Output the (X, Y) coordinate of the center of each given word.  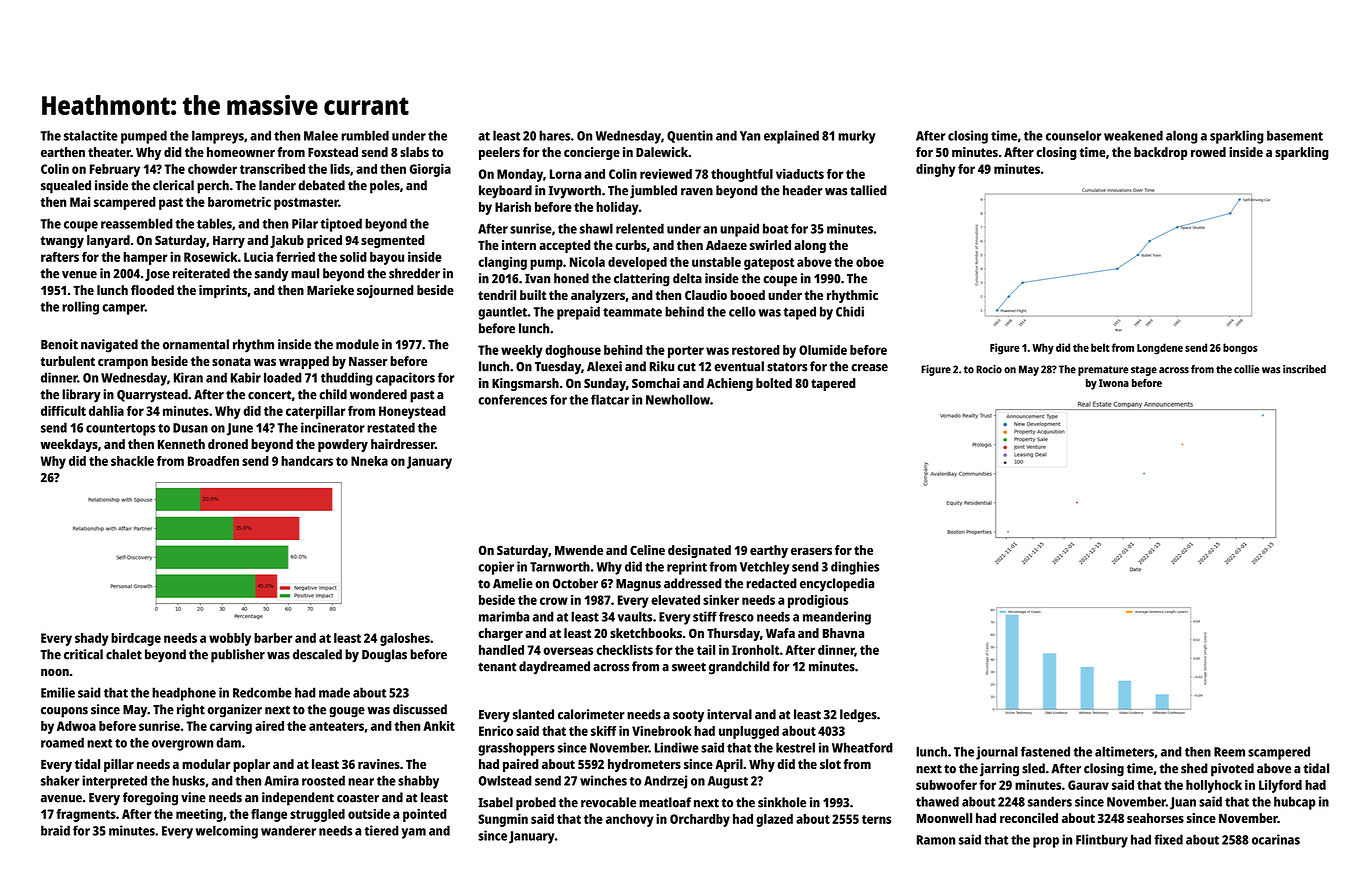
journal (997, 753)
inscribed (1304, 369)
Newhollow (678, 399)
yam (414, 833)
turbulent (68, 361)
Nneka (369, 461)
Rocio (989, 369)
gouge (347, 712)
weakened (1133, 135)
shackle (132, 461)
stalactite (91, 135)
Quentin (690, 136)
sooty (688, 716)
